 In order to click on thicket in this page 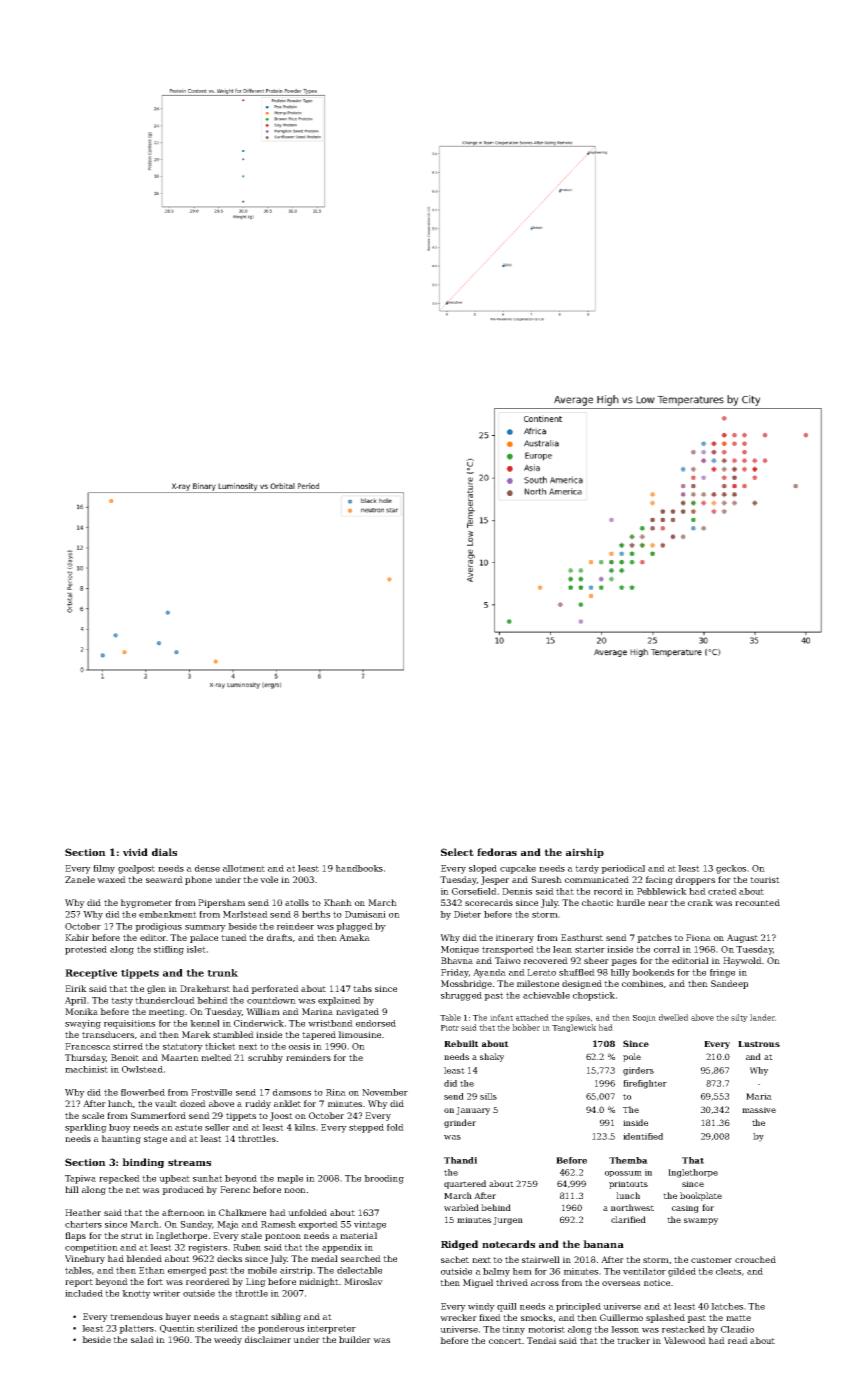, I will do `click(220, 1046)`.
